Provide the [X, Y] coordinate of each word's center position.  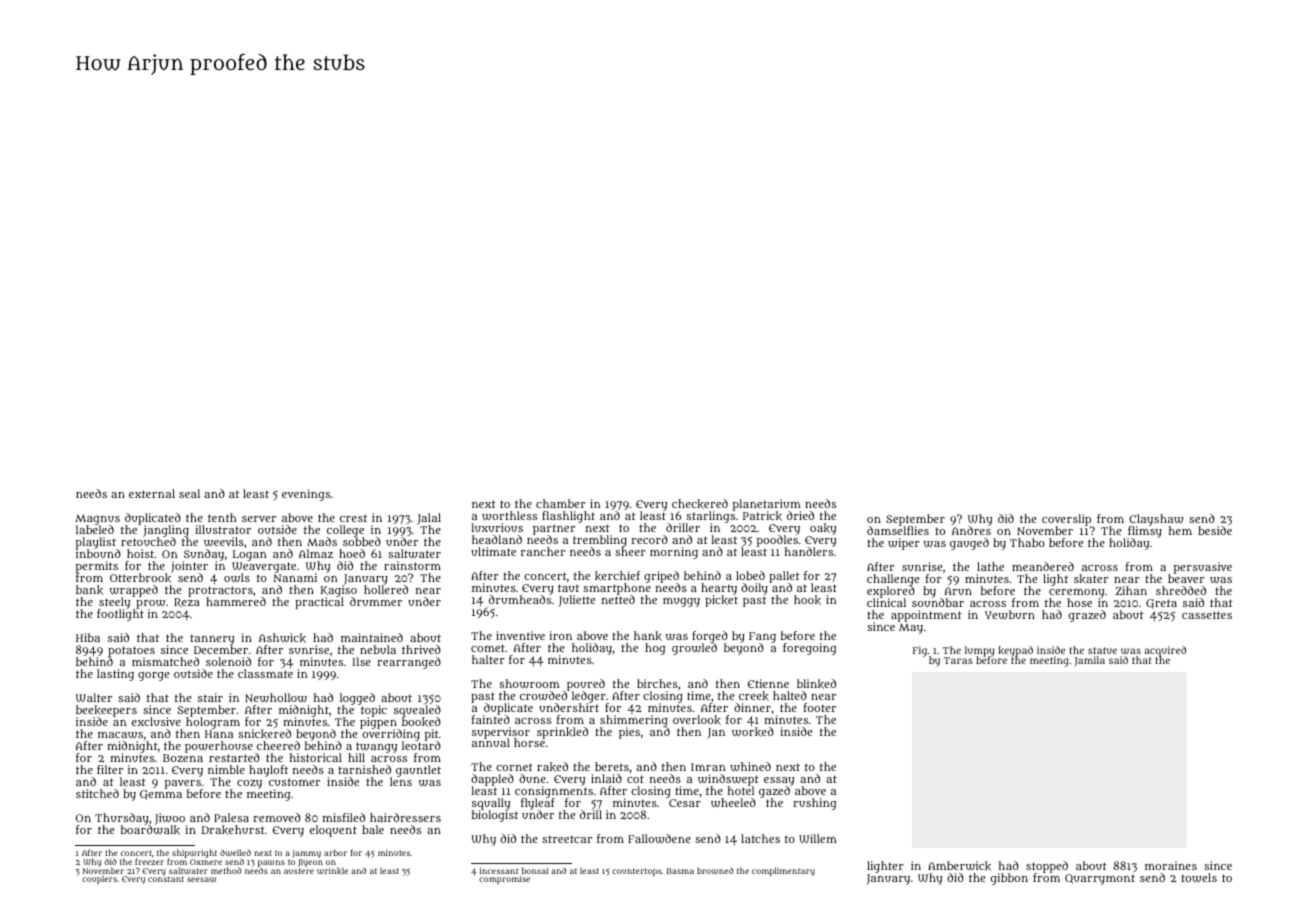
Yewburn [1010, 614]
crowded [543, 695]
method [226, 870]
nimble [226, 769]
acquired [1165, 651]
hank [648, 636]
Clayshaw [1156, 520]
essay [779, 782]
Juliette [577, 601]
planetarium [767, 505]
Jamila [1090, 661]
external [152, 493]
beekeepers [106, 711]
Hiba [88, 637]
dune [532, 778]
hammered [236, 601]
